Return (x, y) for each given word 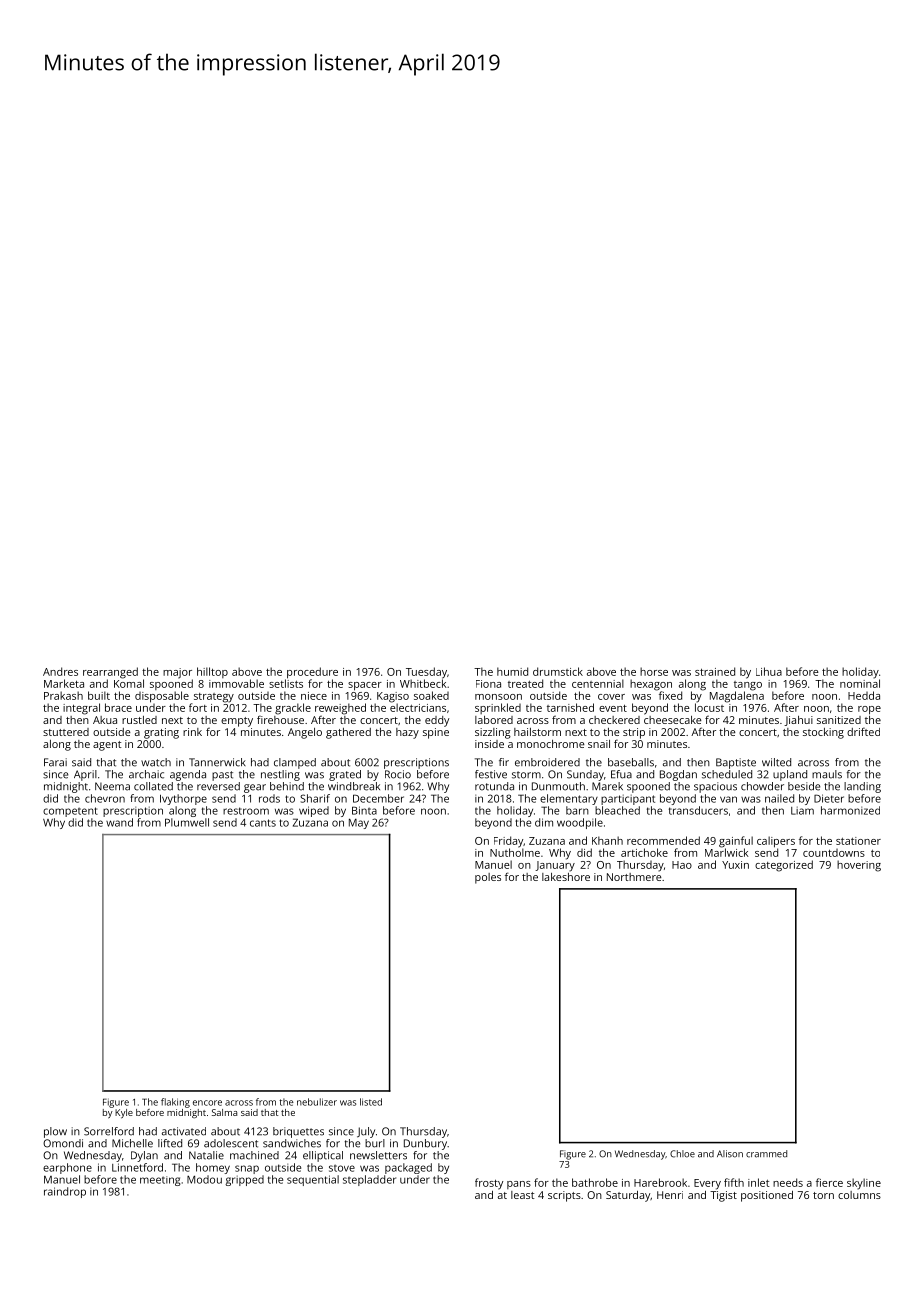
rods (269, 798)
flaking (175, 1103)
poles (488, 878)
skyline (864, 1184)
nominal (860, 683)
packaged (408, 1168)
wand (119, 822)
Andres (60, 671)
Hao (682, 865)
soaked (431, 695)
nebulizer (317, 1102)
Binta (364, 810)
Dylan (144, 1156)
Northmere (634, 877)
